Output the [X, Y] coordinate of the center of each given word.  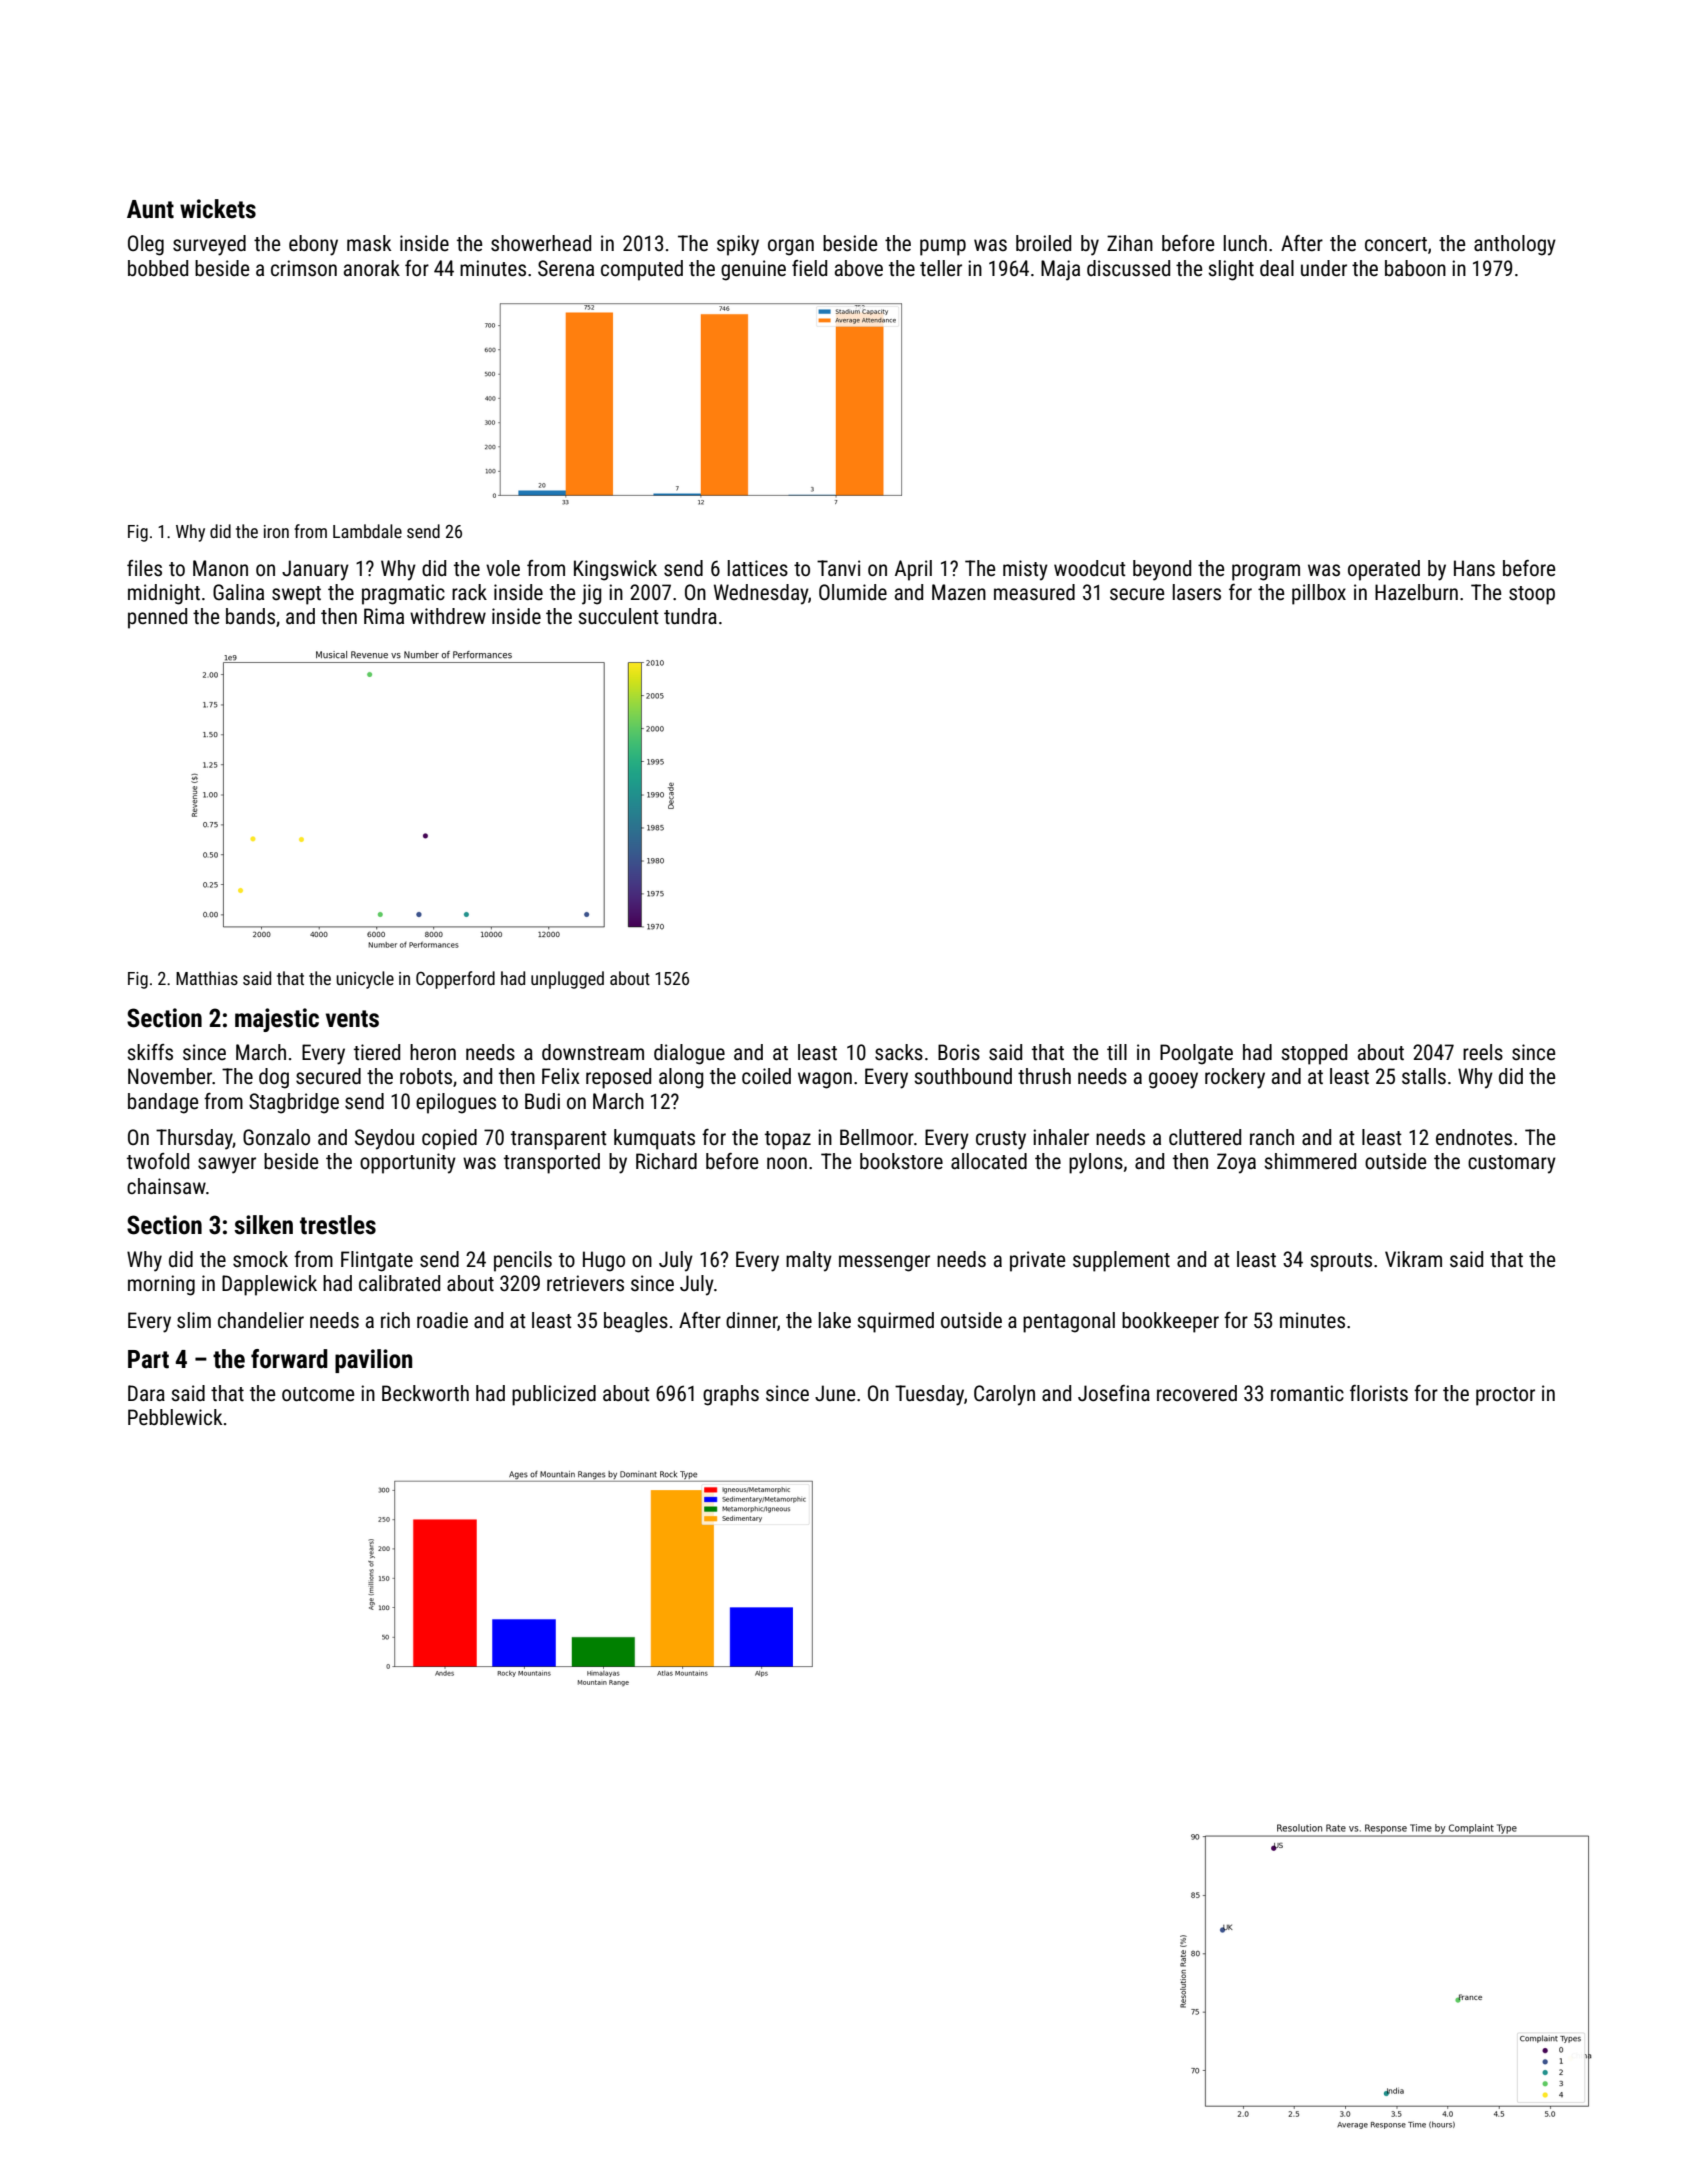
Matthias [207, 978]
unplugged [567, 980]
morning [161, 1285]
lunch [1245, 243]
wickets [218, 209]
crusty [1001, 1140]
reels [1483, 1052]
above [859, 268]
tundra [690, 616]
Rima [384, 616]
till [1117, 1052]
